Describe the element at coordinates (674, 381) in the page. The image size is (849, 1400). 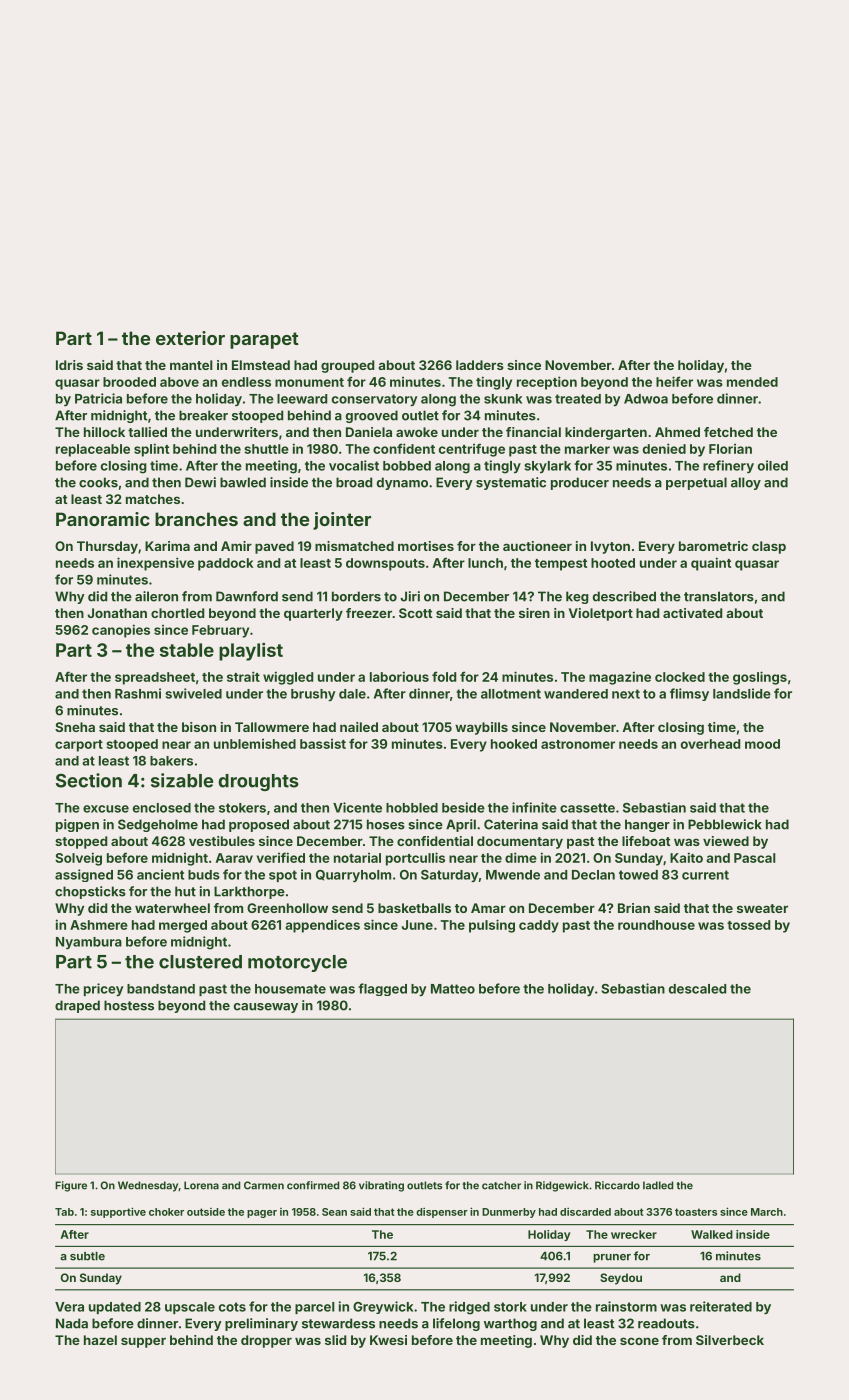
I see `heifer` at that location.
